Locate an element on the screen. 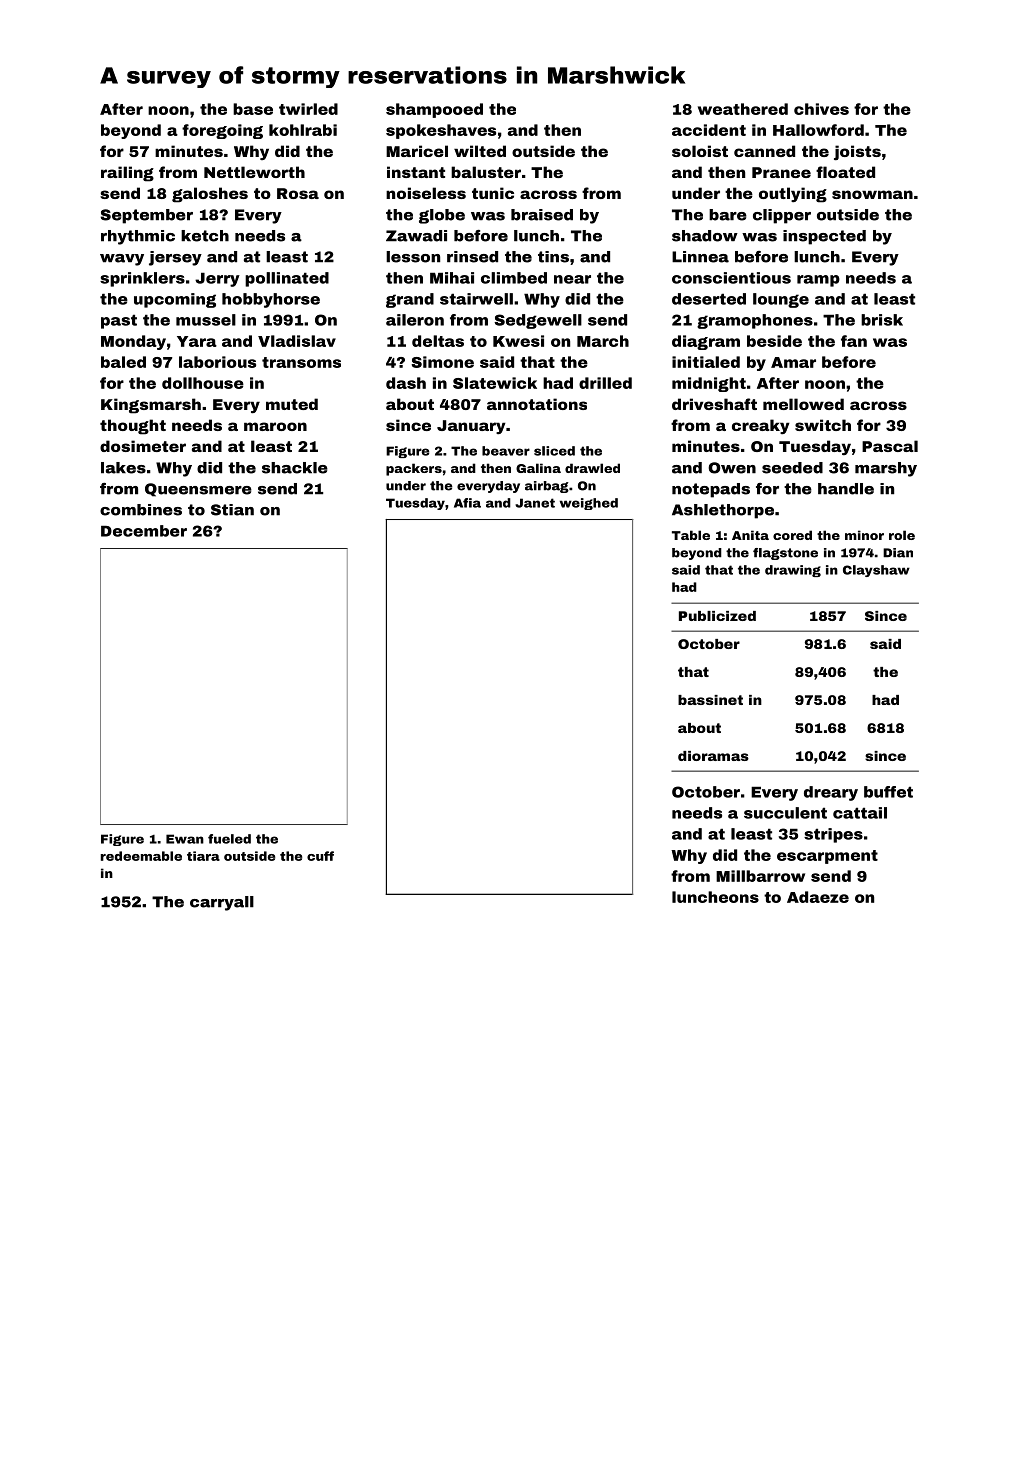 The width and height of the screenshot is (1019, 1476). carryall is located at coordinates (222, 903).
